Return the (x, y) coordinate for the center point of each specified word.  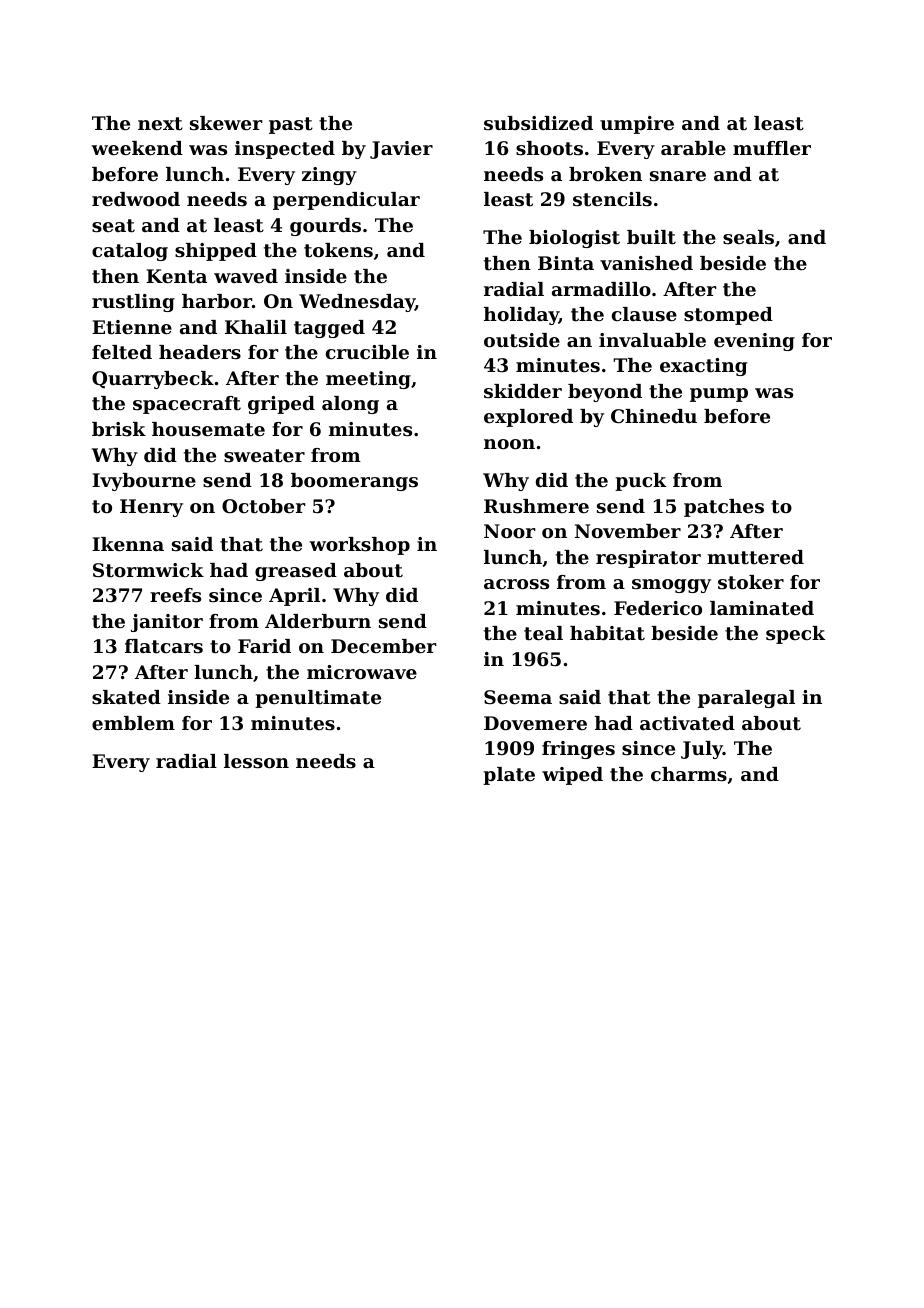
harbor (217, 301)
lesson (256, 761)
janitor (167, 623)
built (651, 237)
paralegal (746, 699)
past (291, 125)
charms (689, 774)
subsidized (538, 123)
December (384, 646)
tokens (338, 250)
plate (509, 776)
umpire (637, 125)
